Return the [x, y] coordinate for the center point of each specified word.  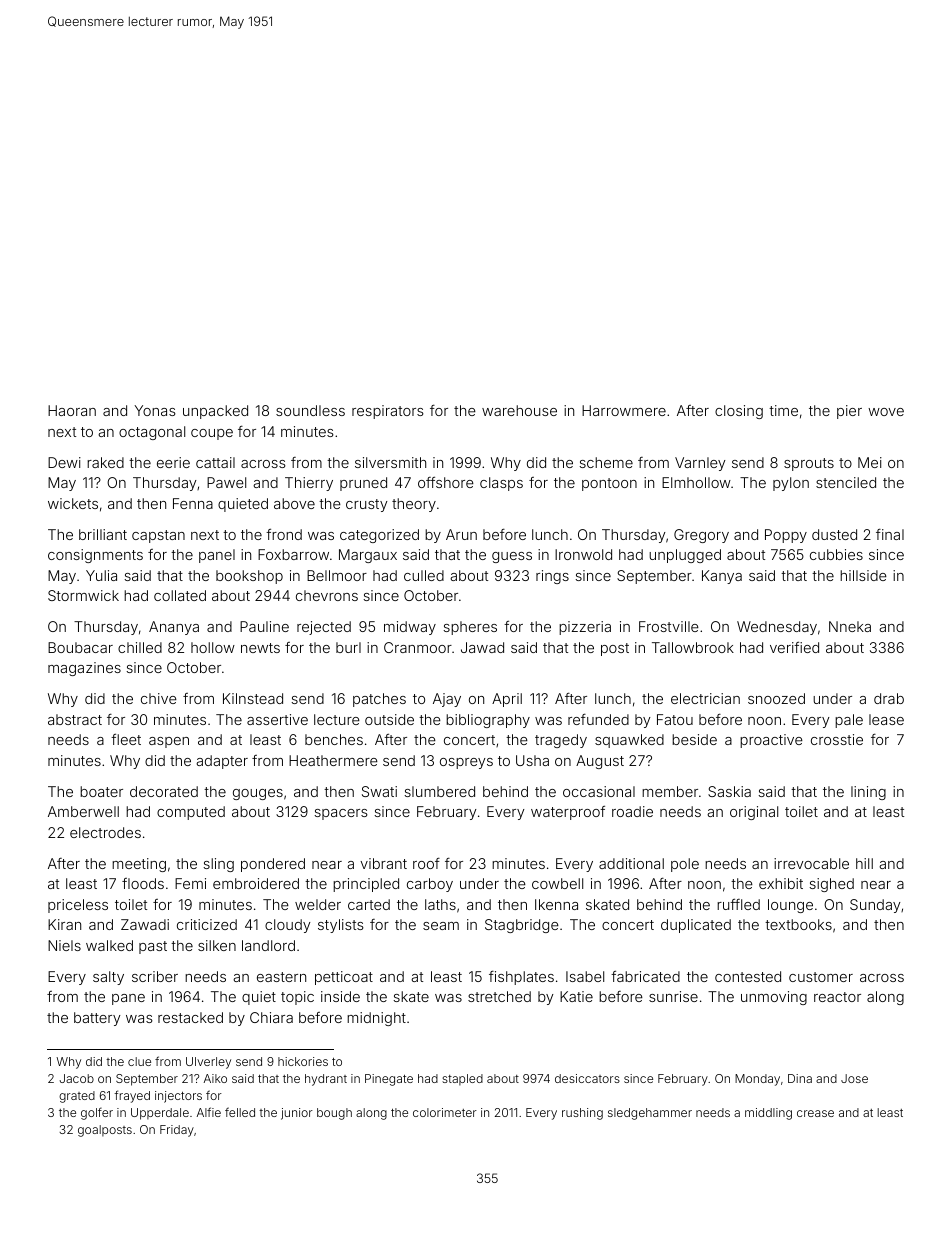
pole [685, 865]
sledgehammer [650, 1114]
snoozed [776, 698]
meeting [139, 865]
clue [139, 1061]
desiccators [587, 1078]
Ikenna [556, 904]
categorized [379, 536]
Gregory [701, 536]
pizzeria [585, 628]
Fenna [193, 503]
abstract [75, 719]
